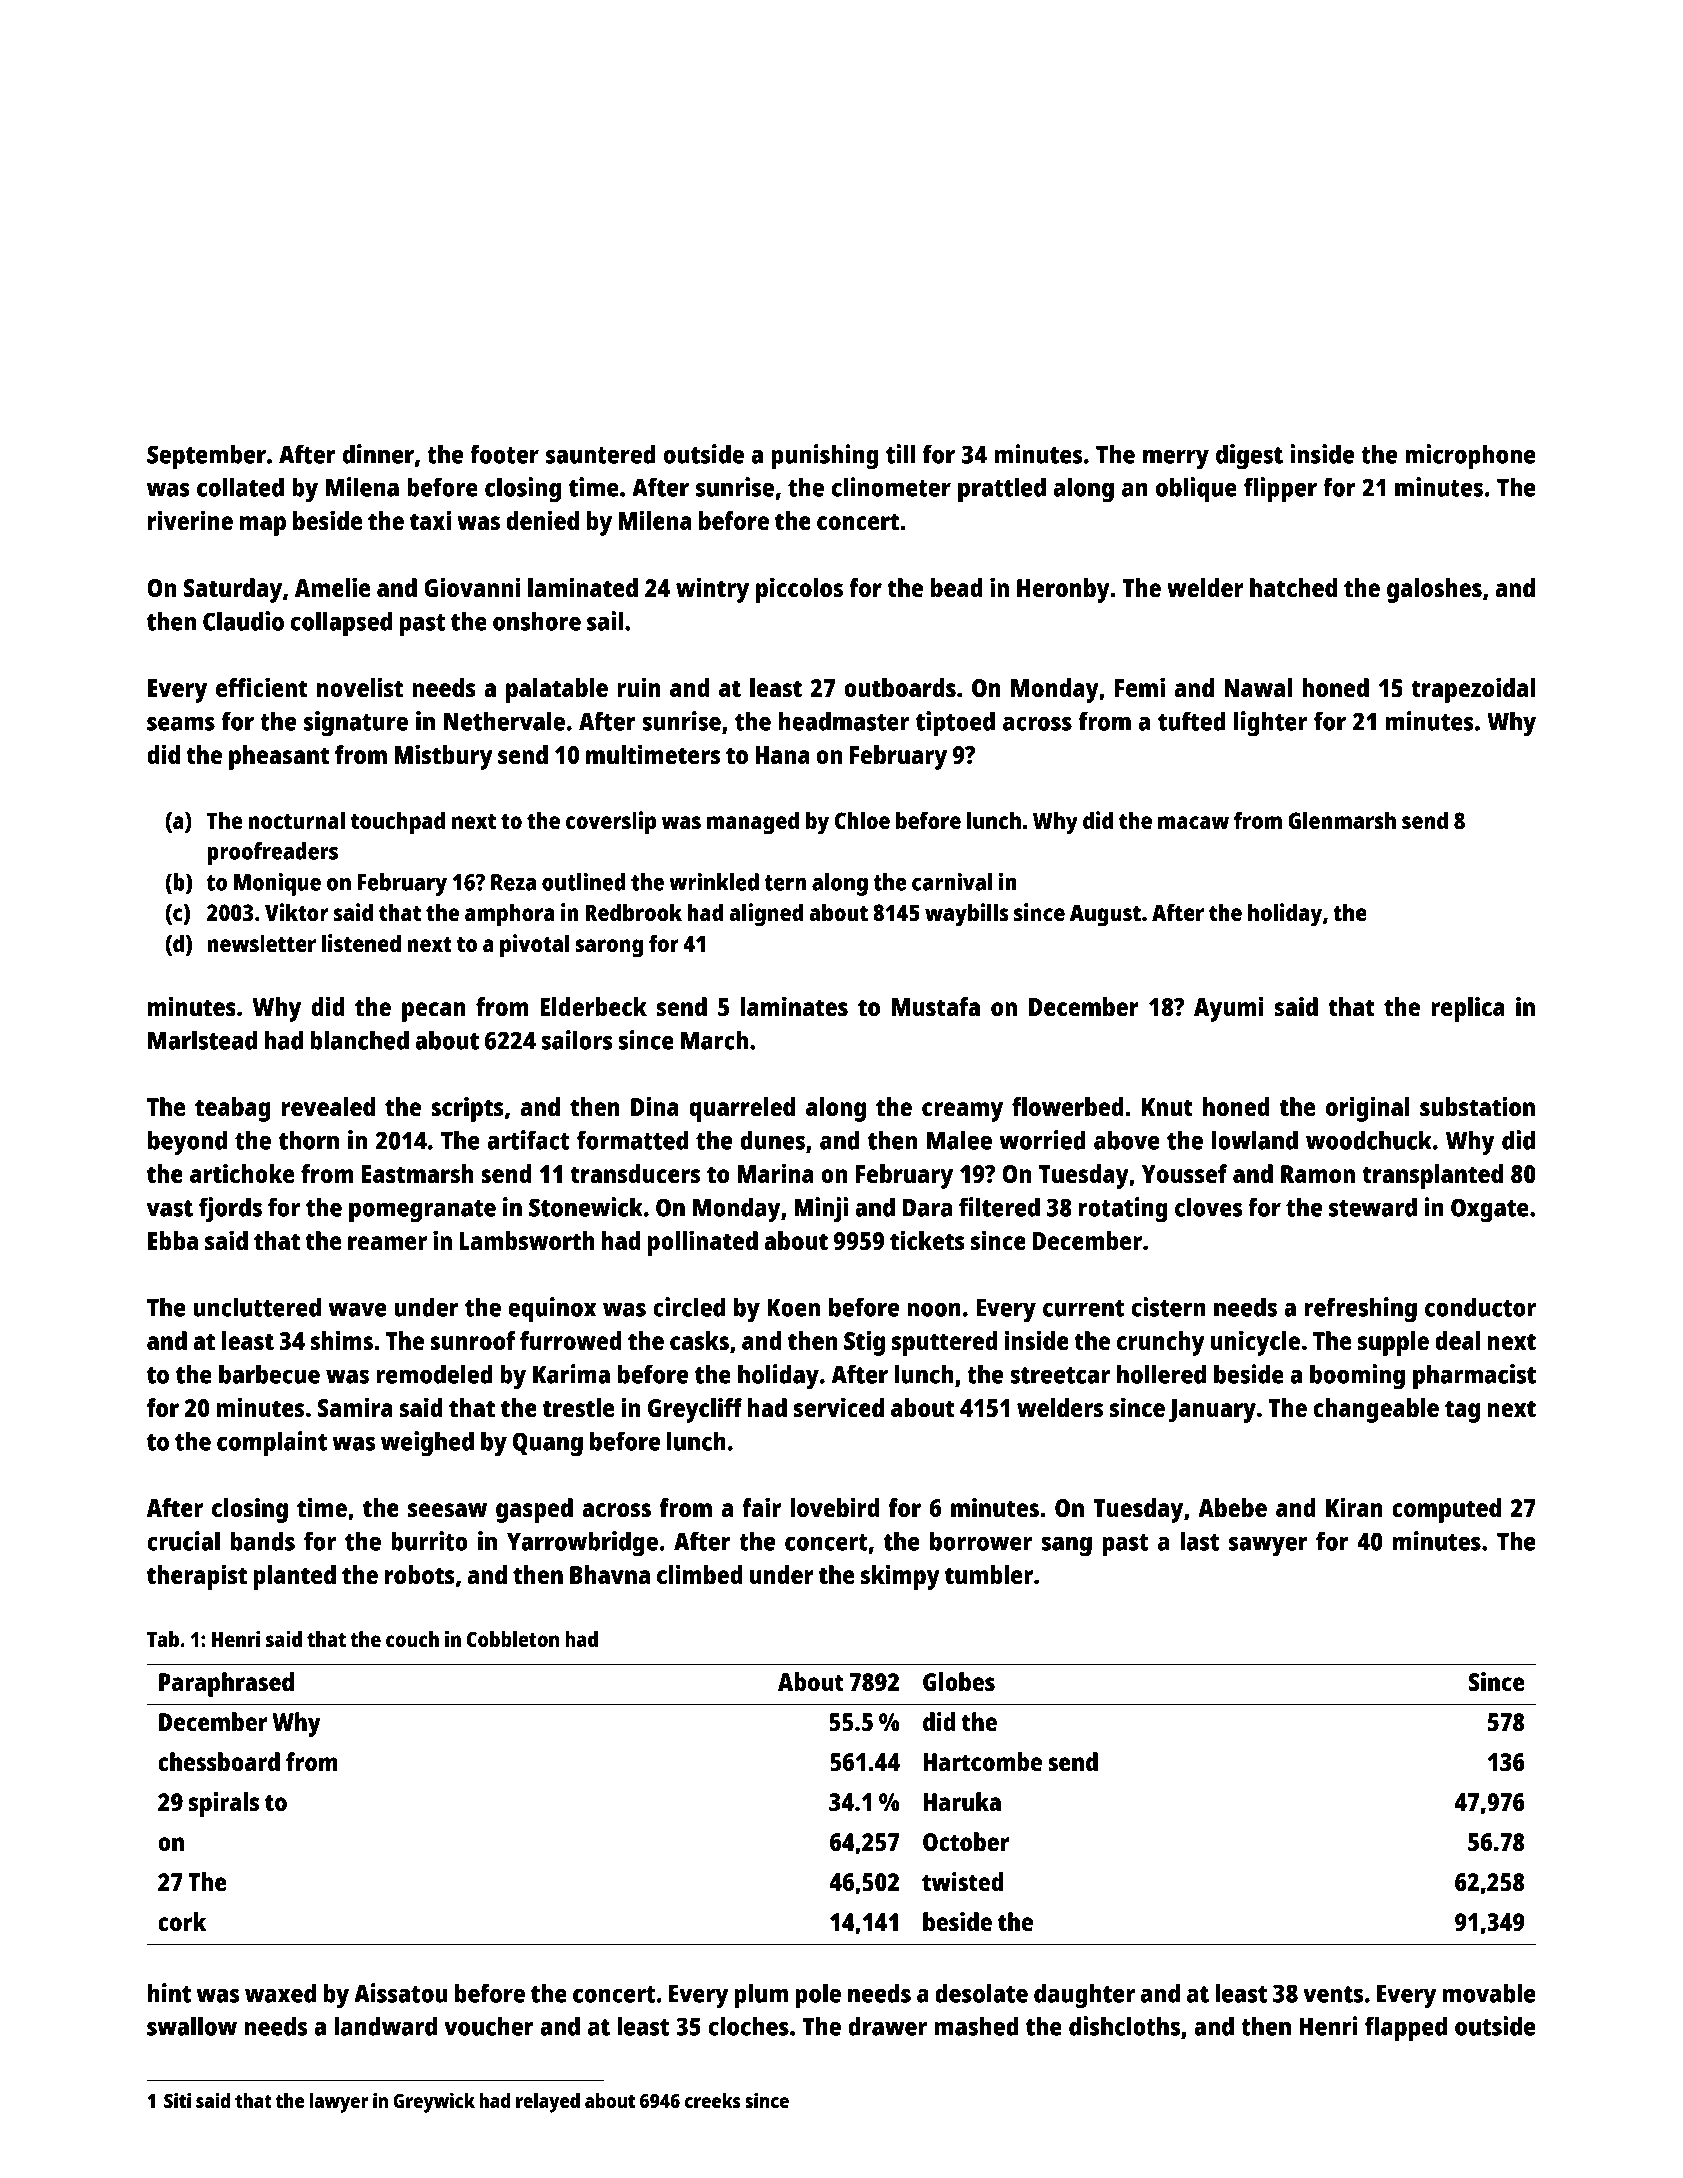  I want to click on punishing, so click(825, 457).
